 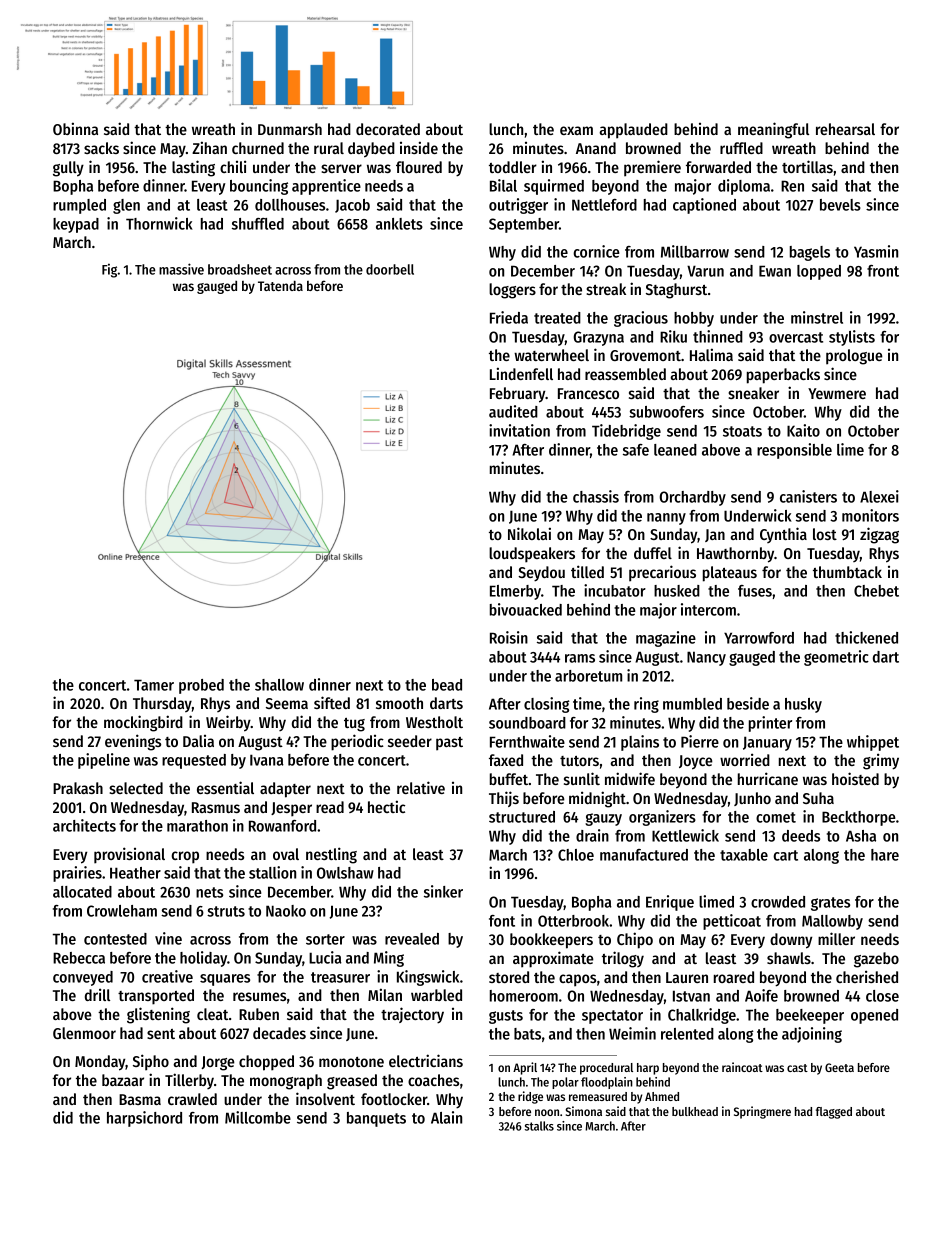 I want to click on evenings, so click(x=133, y=742).
